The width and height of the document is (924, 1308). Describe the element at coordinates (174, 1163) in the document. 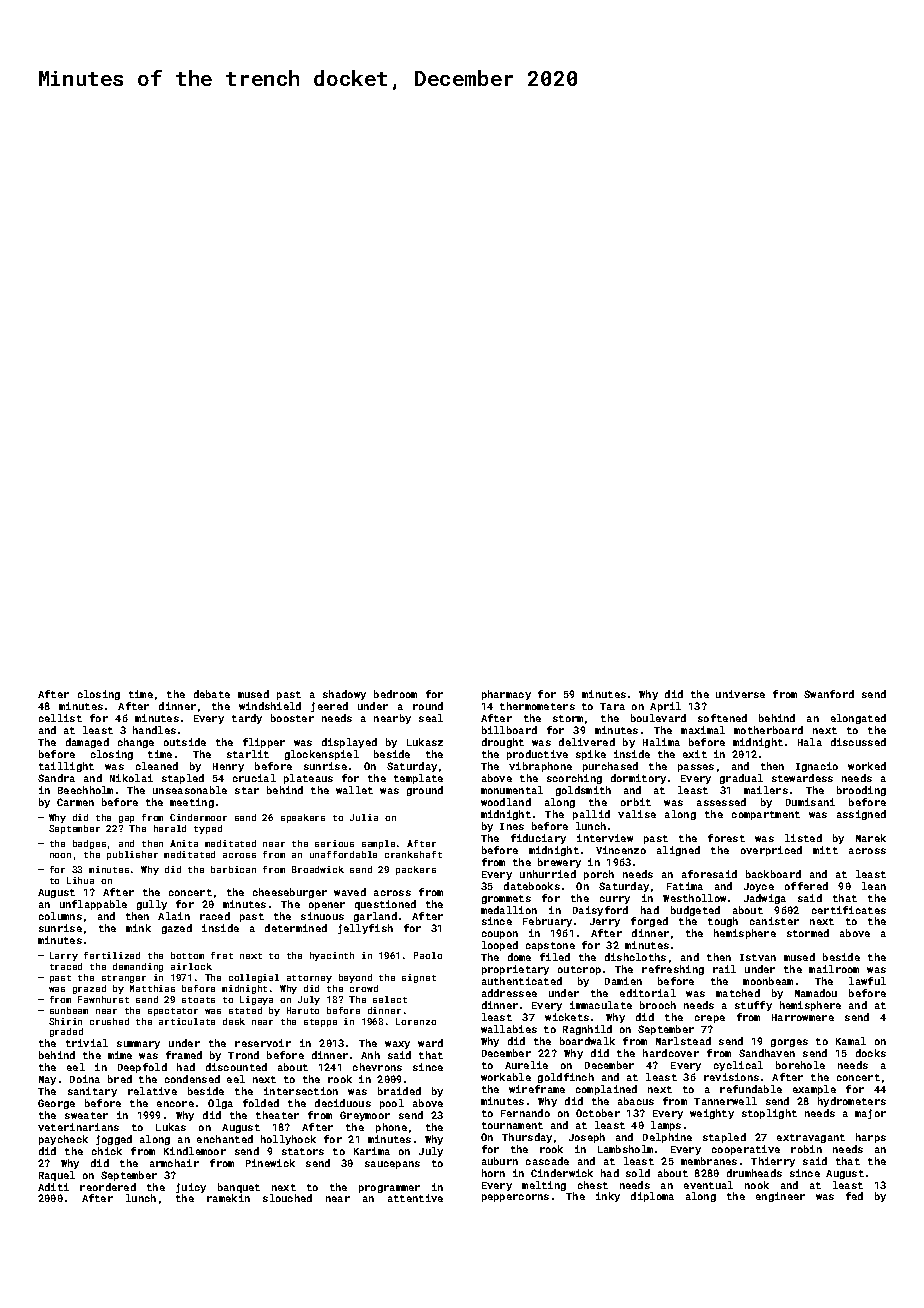

I see `armchair` at that location.
